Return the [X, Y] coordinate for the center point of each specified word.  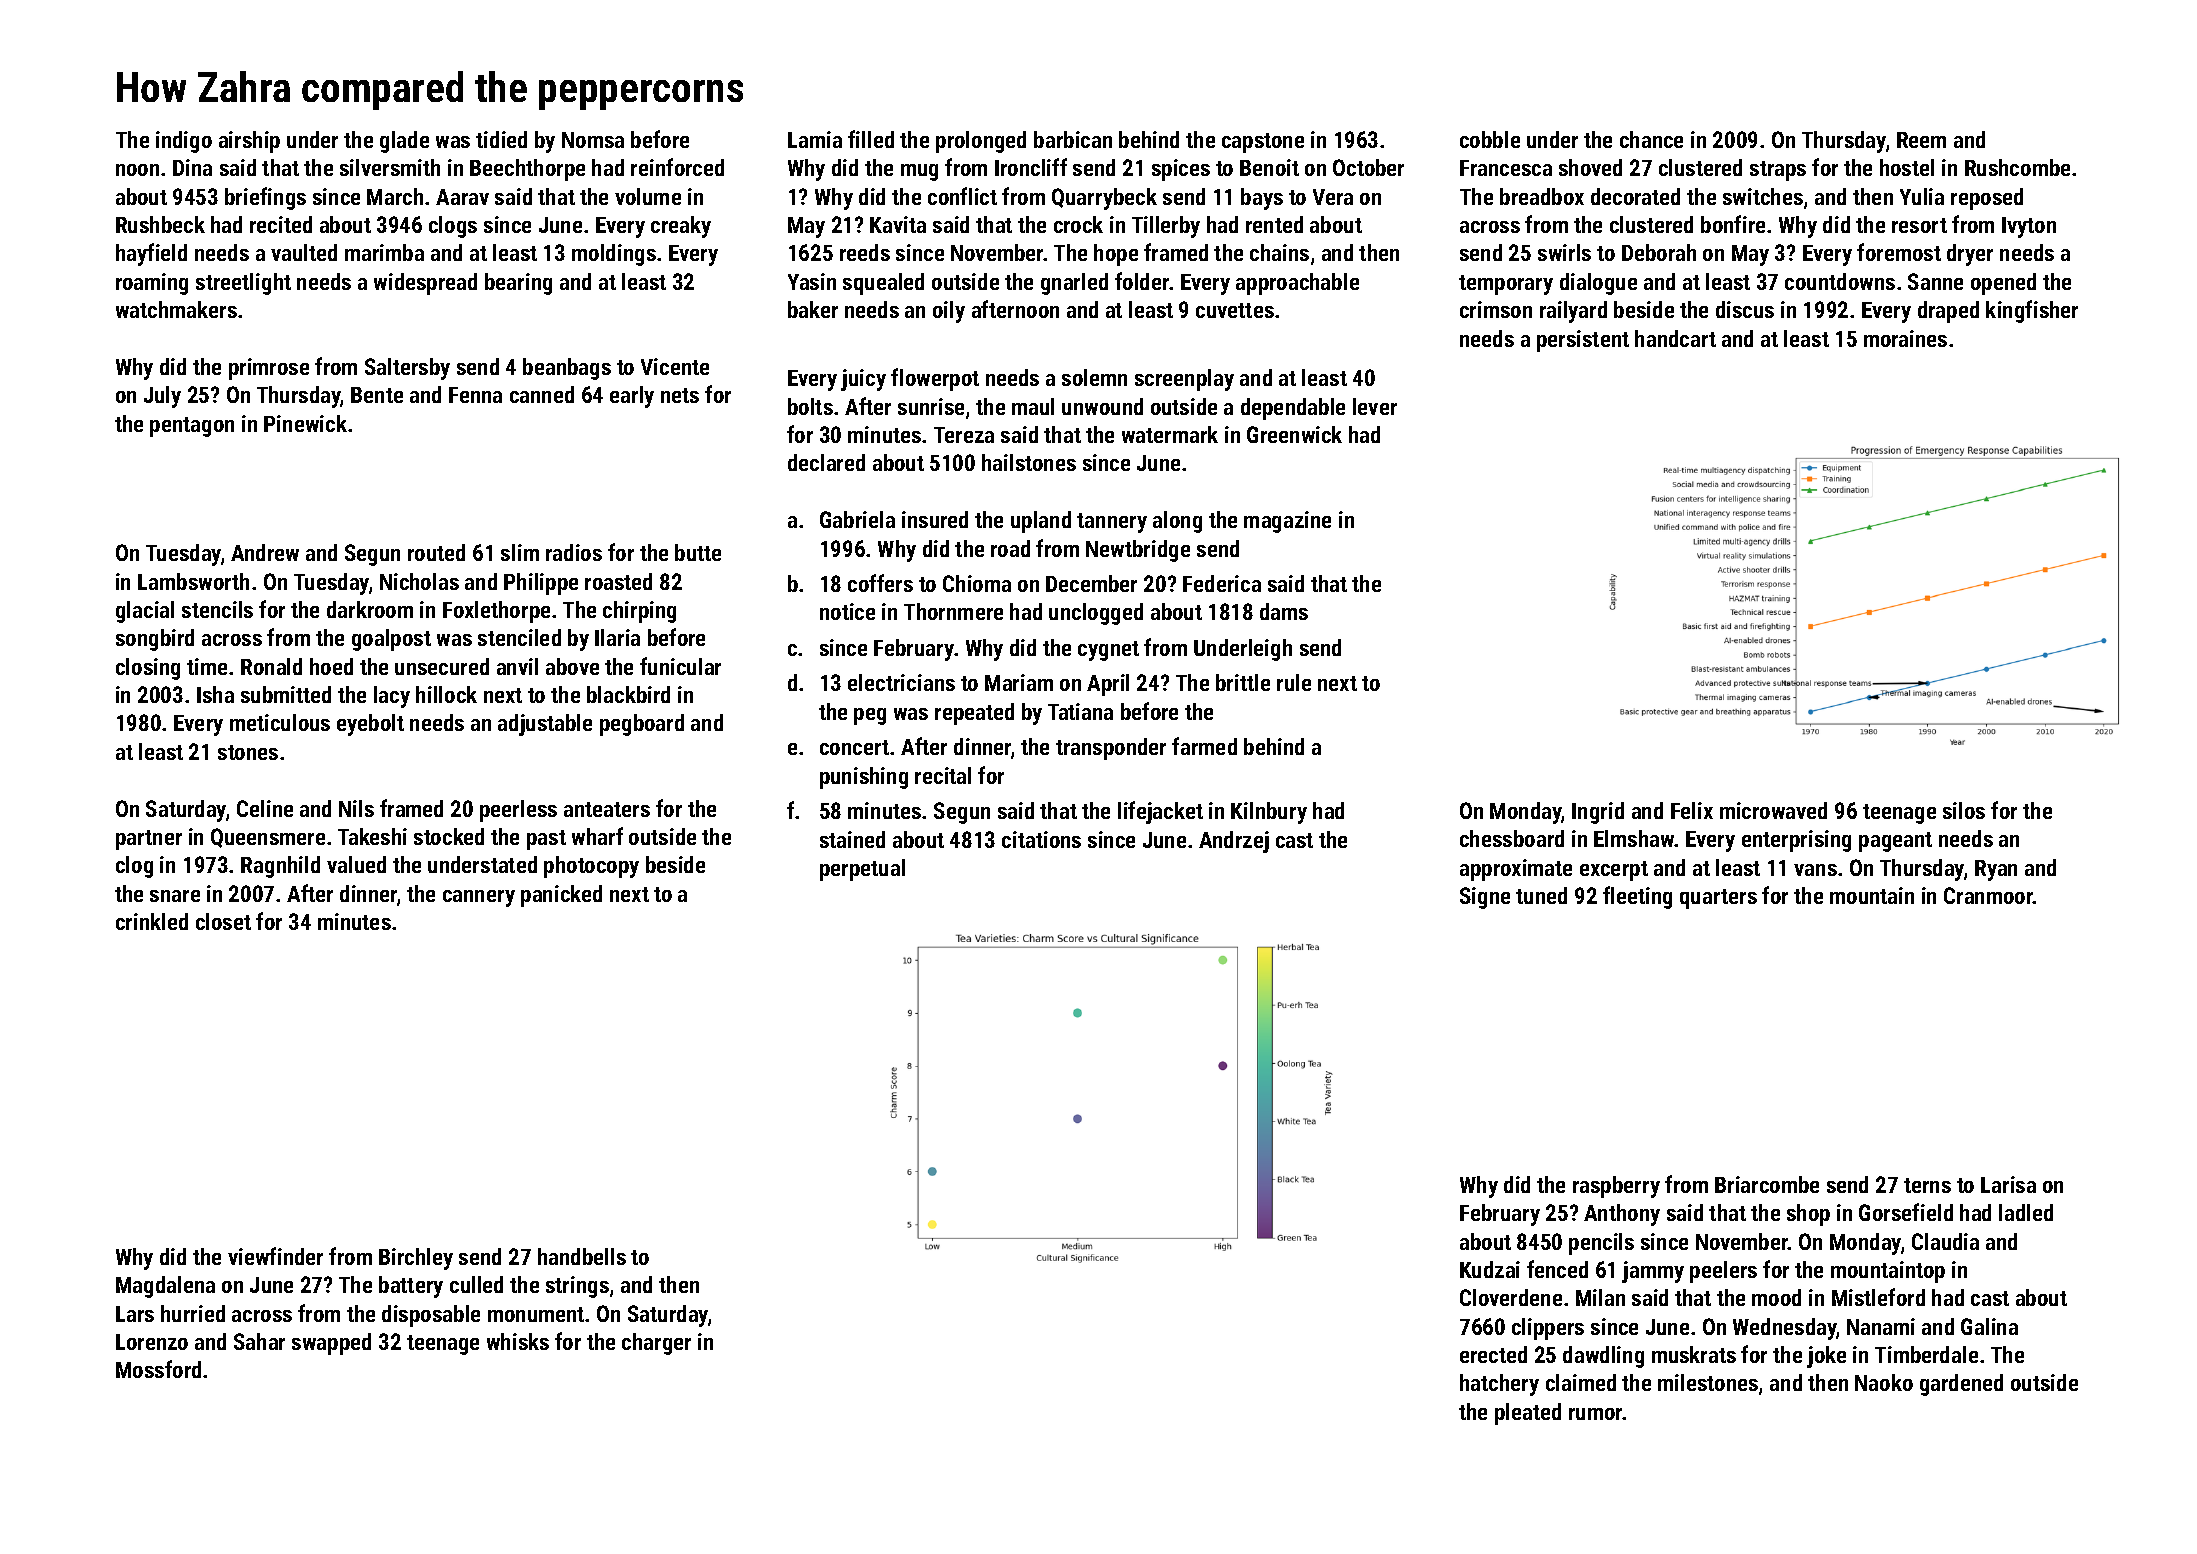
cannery [479, 898]
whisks [518, 1341]
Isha [215, 694]
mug [919, 172]
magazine [1287, 522]
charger [656, 1344]
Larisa [2008, 1184]
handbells [582, 1256]
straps [1778, 171]
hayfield [151, 254]
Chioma [977, 583]
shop [1808, 1215]
